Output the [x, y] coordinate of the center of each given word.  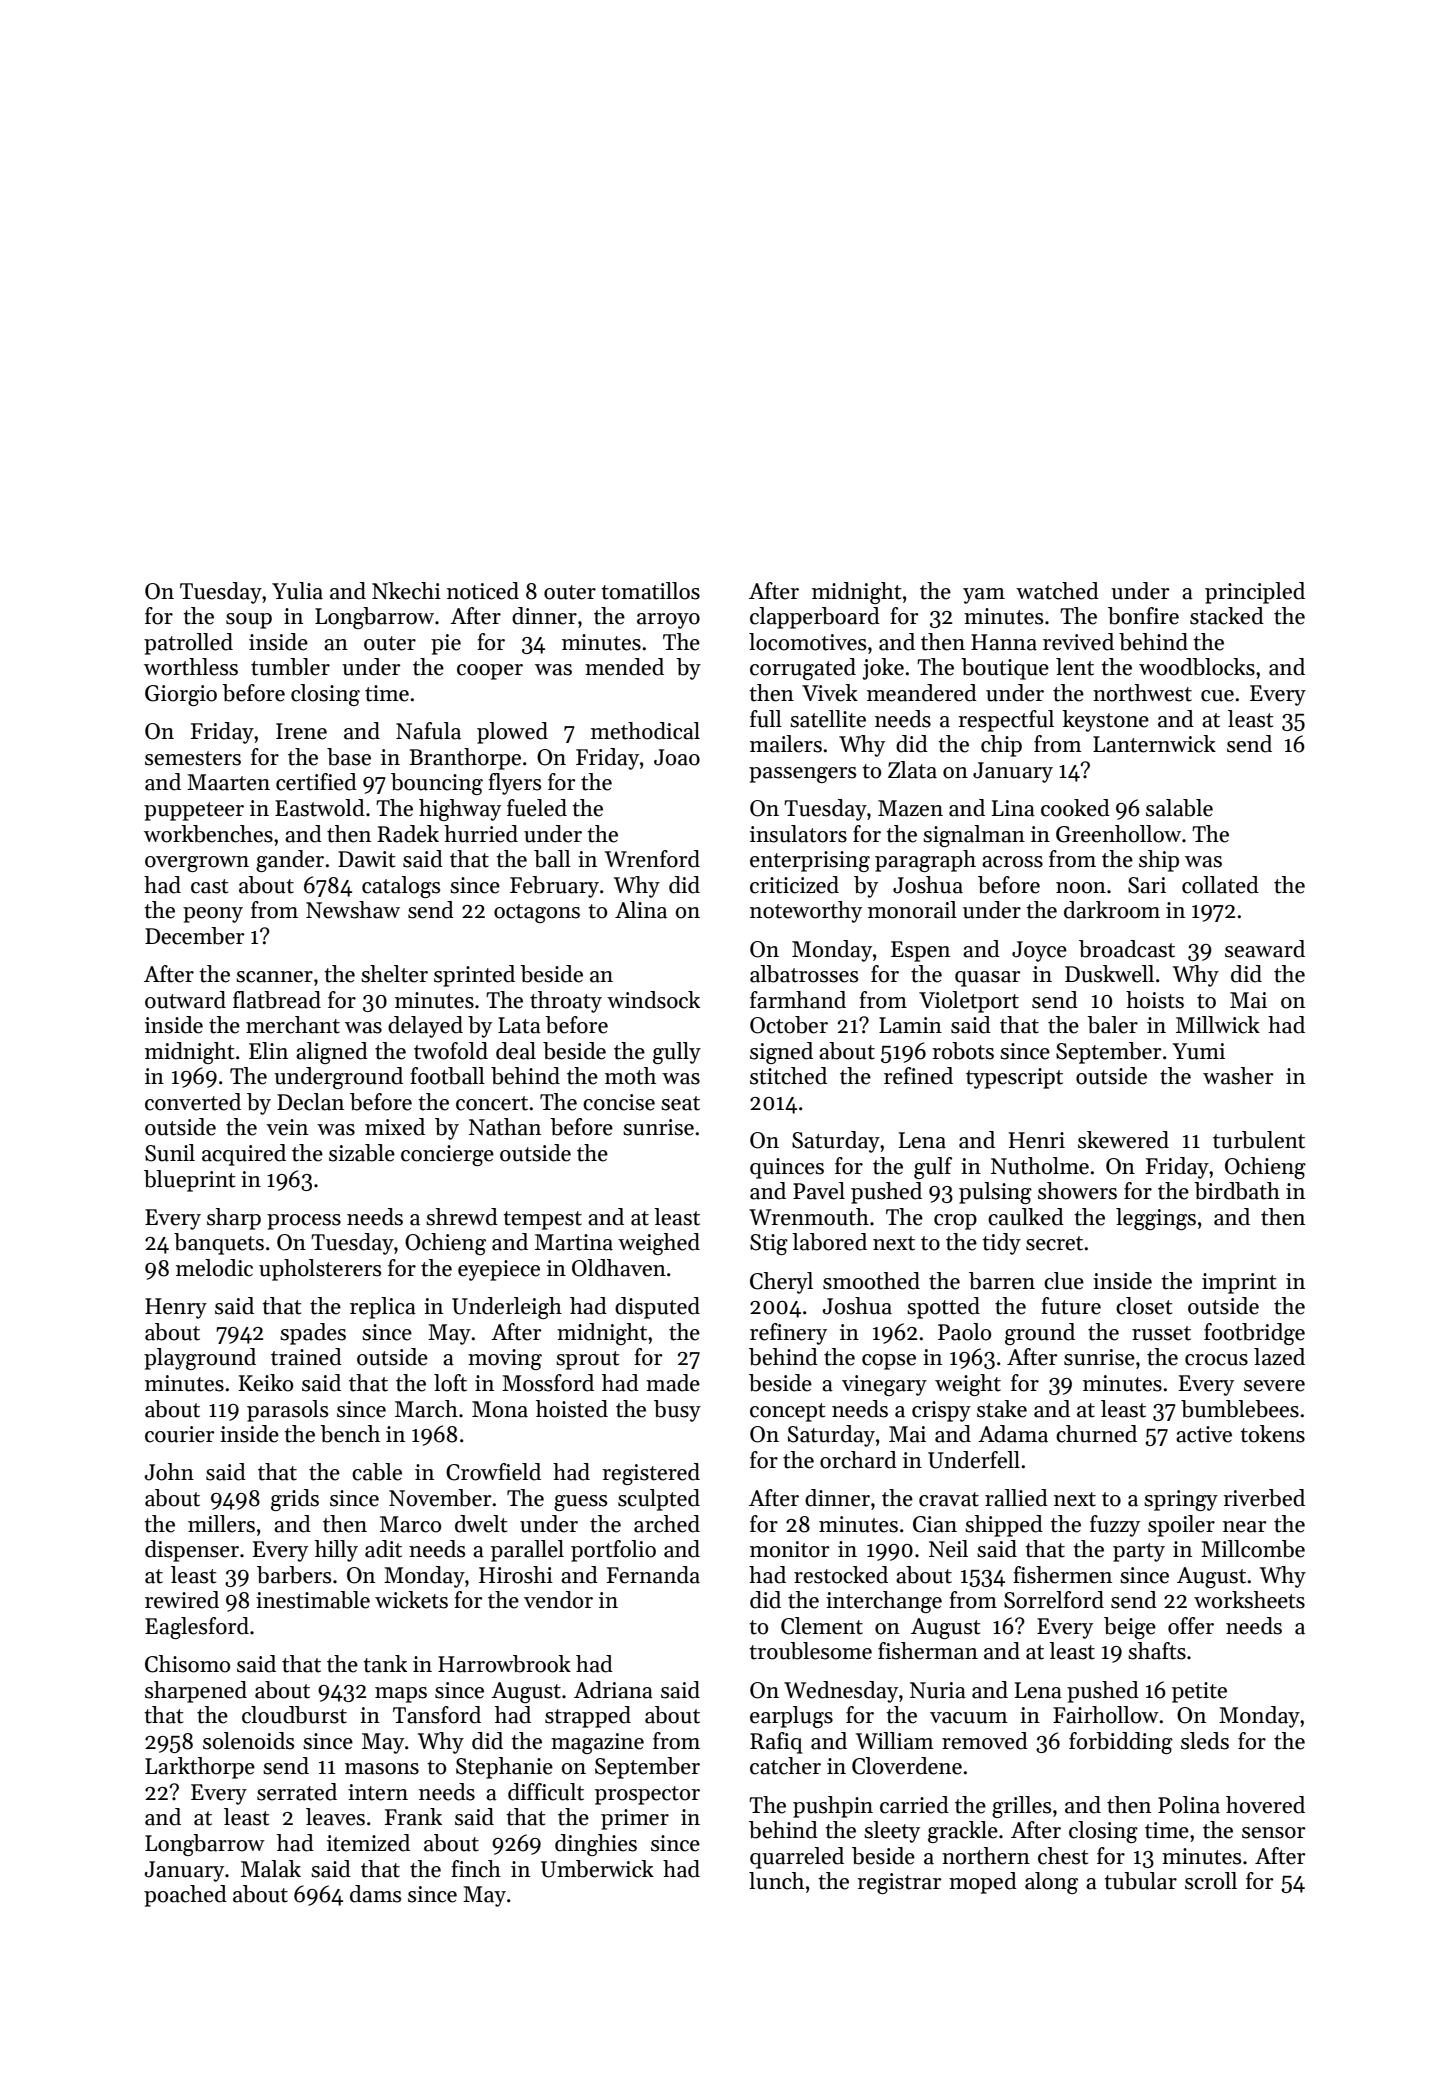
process [304, 1222]
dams [375, 1894]
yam [984, 596]
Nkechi [406, 591]
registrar [899, 1883]
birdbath [1237, 1191]
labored [829, 1242]
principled [1255, 593]
